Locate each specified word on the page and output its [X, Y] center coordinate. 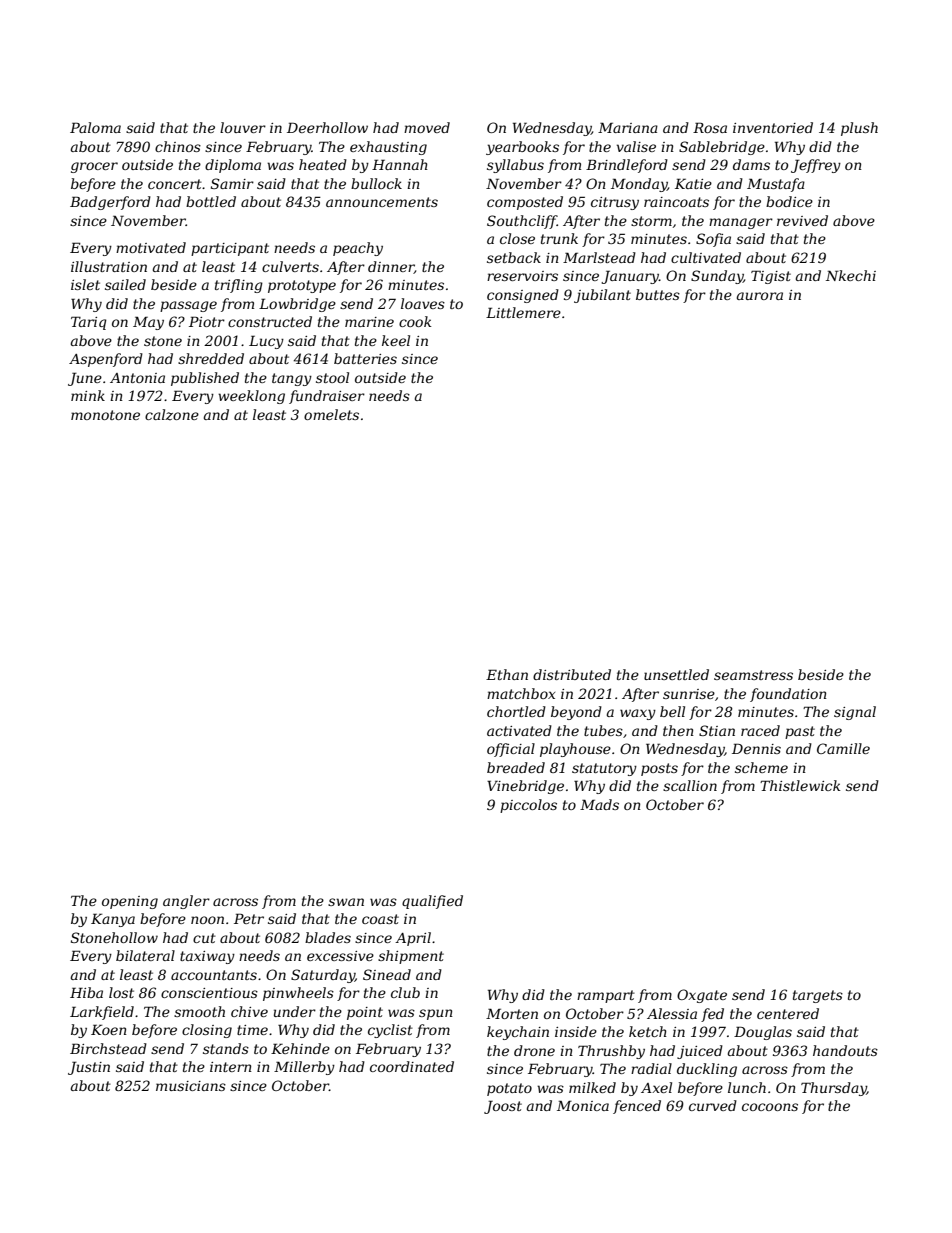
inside [576, 1031]
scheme [761, 767]
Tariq [89, 323]
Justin [89, 1068]
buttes [658, 294]
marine [369, 322]
